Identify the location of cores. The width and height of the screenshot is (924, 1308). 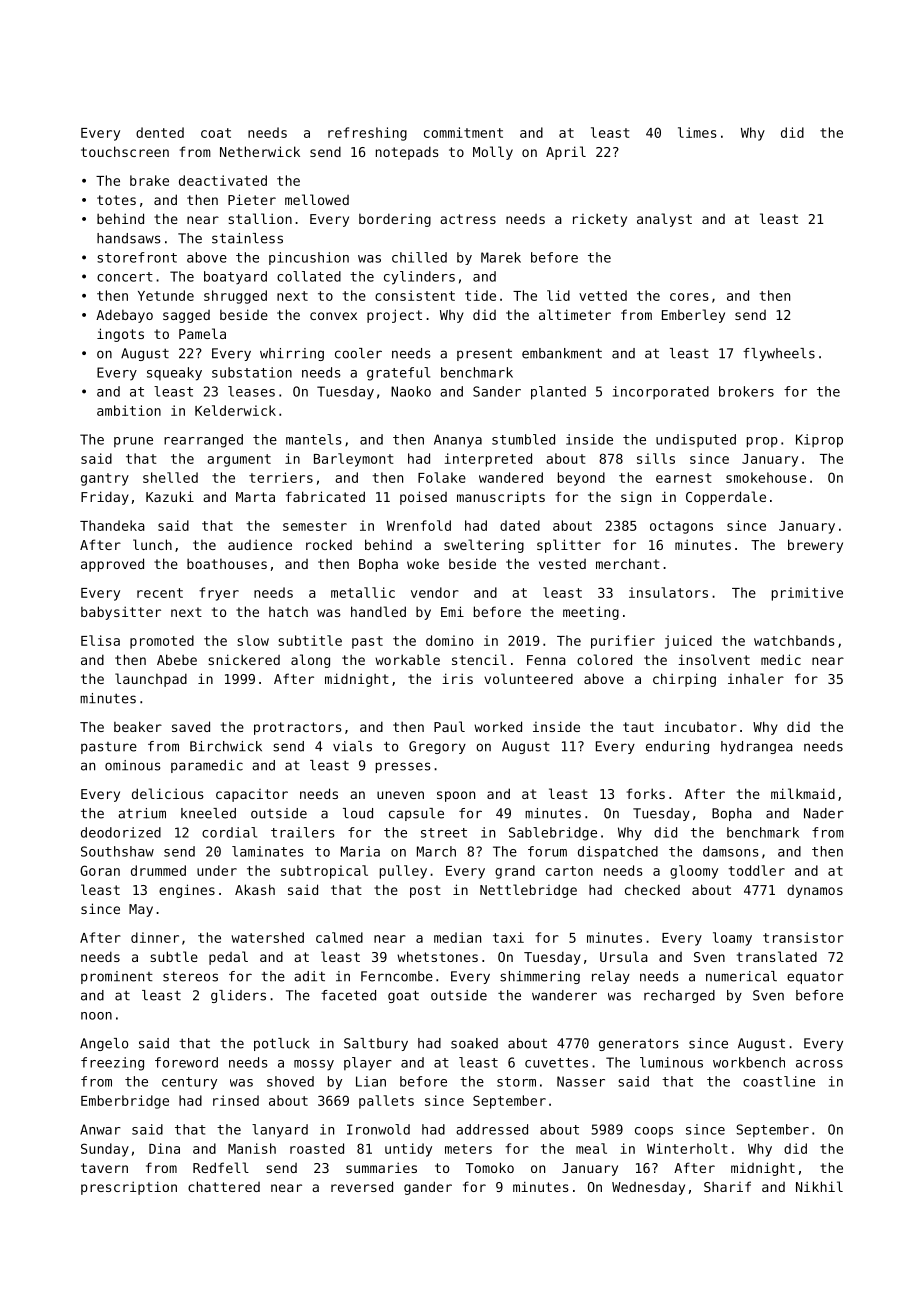
(689, 297).
